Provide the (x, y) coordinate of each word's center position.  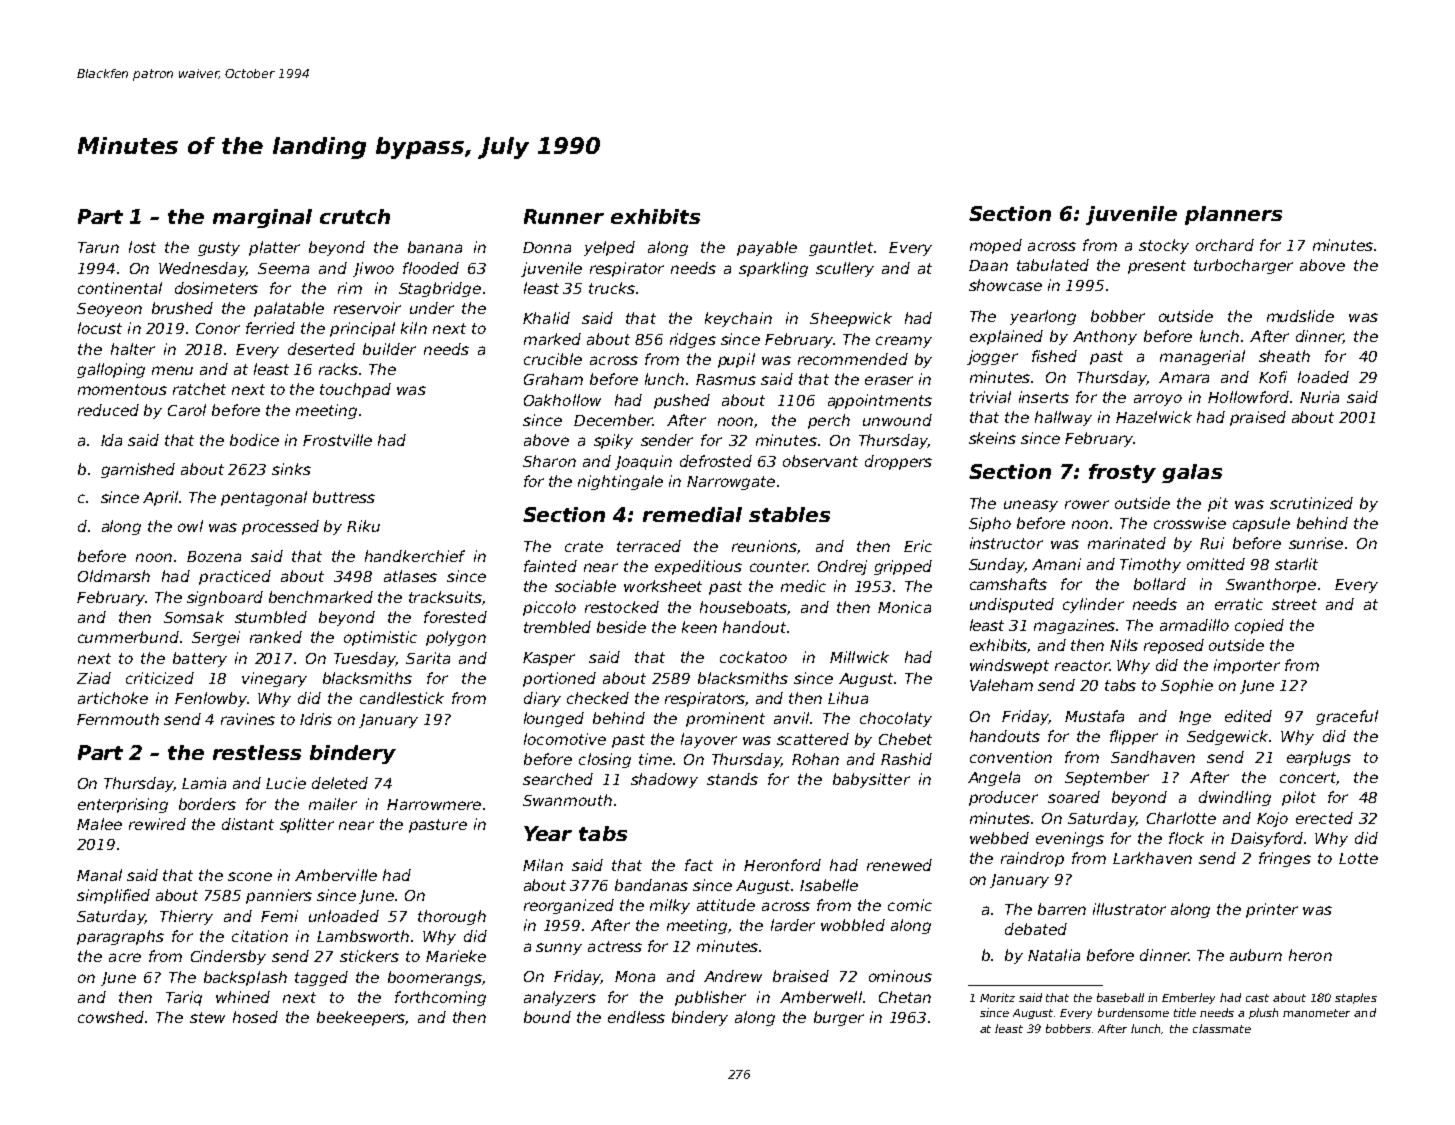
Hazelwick (1154, 417)
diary (542, 699)
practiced (235, 577)
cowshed (111, 1017)
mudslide (1300, 316)
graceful (1347, 717)
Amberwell (821, 997)
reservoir (367, 308)
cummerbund (128, 637)
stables (789, 514)
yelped (609, 248)
